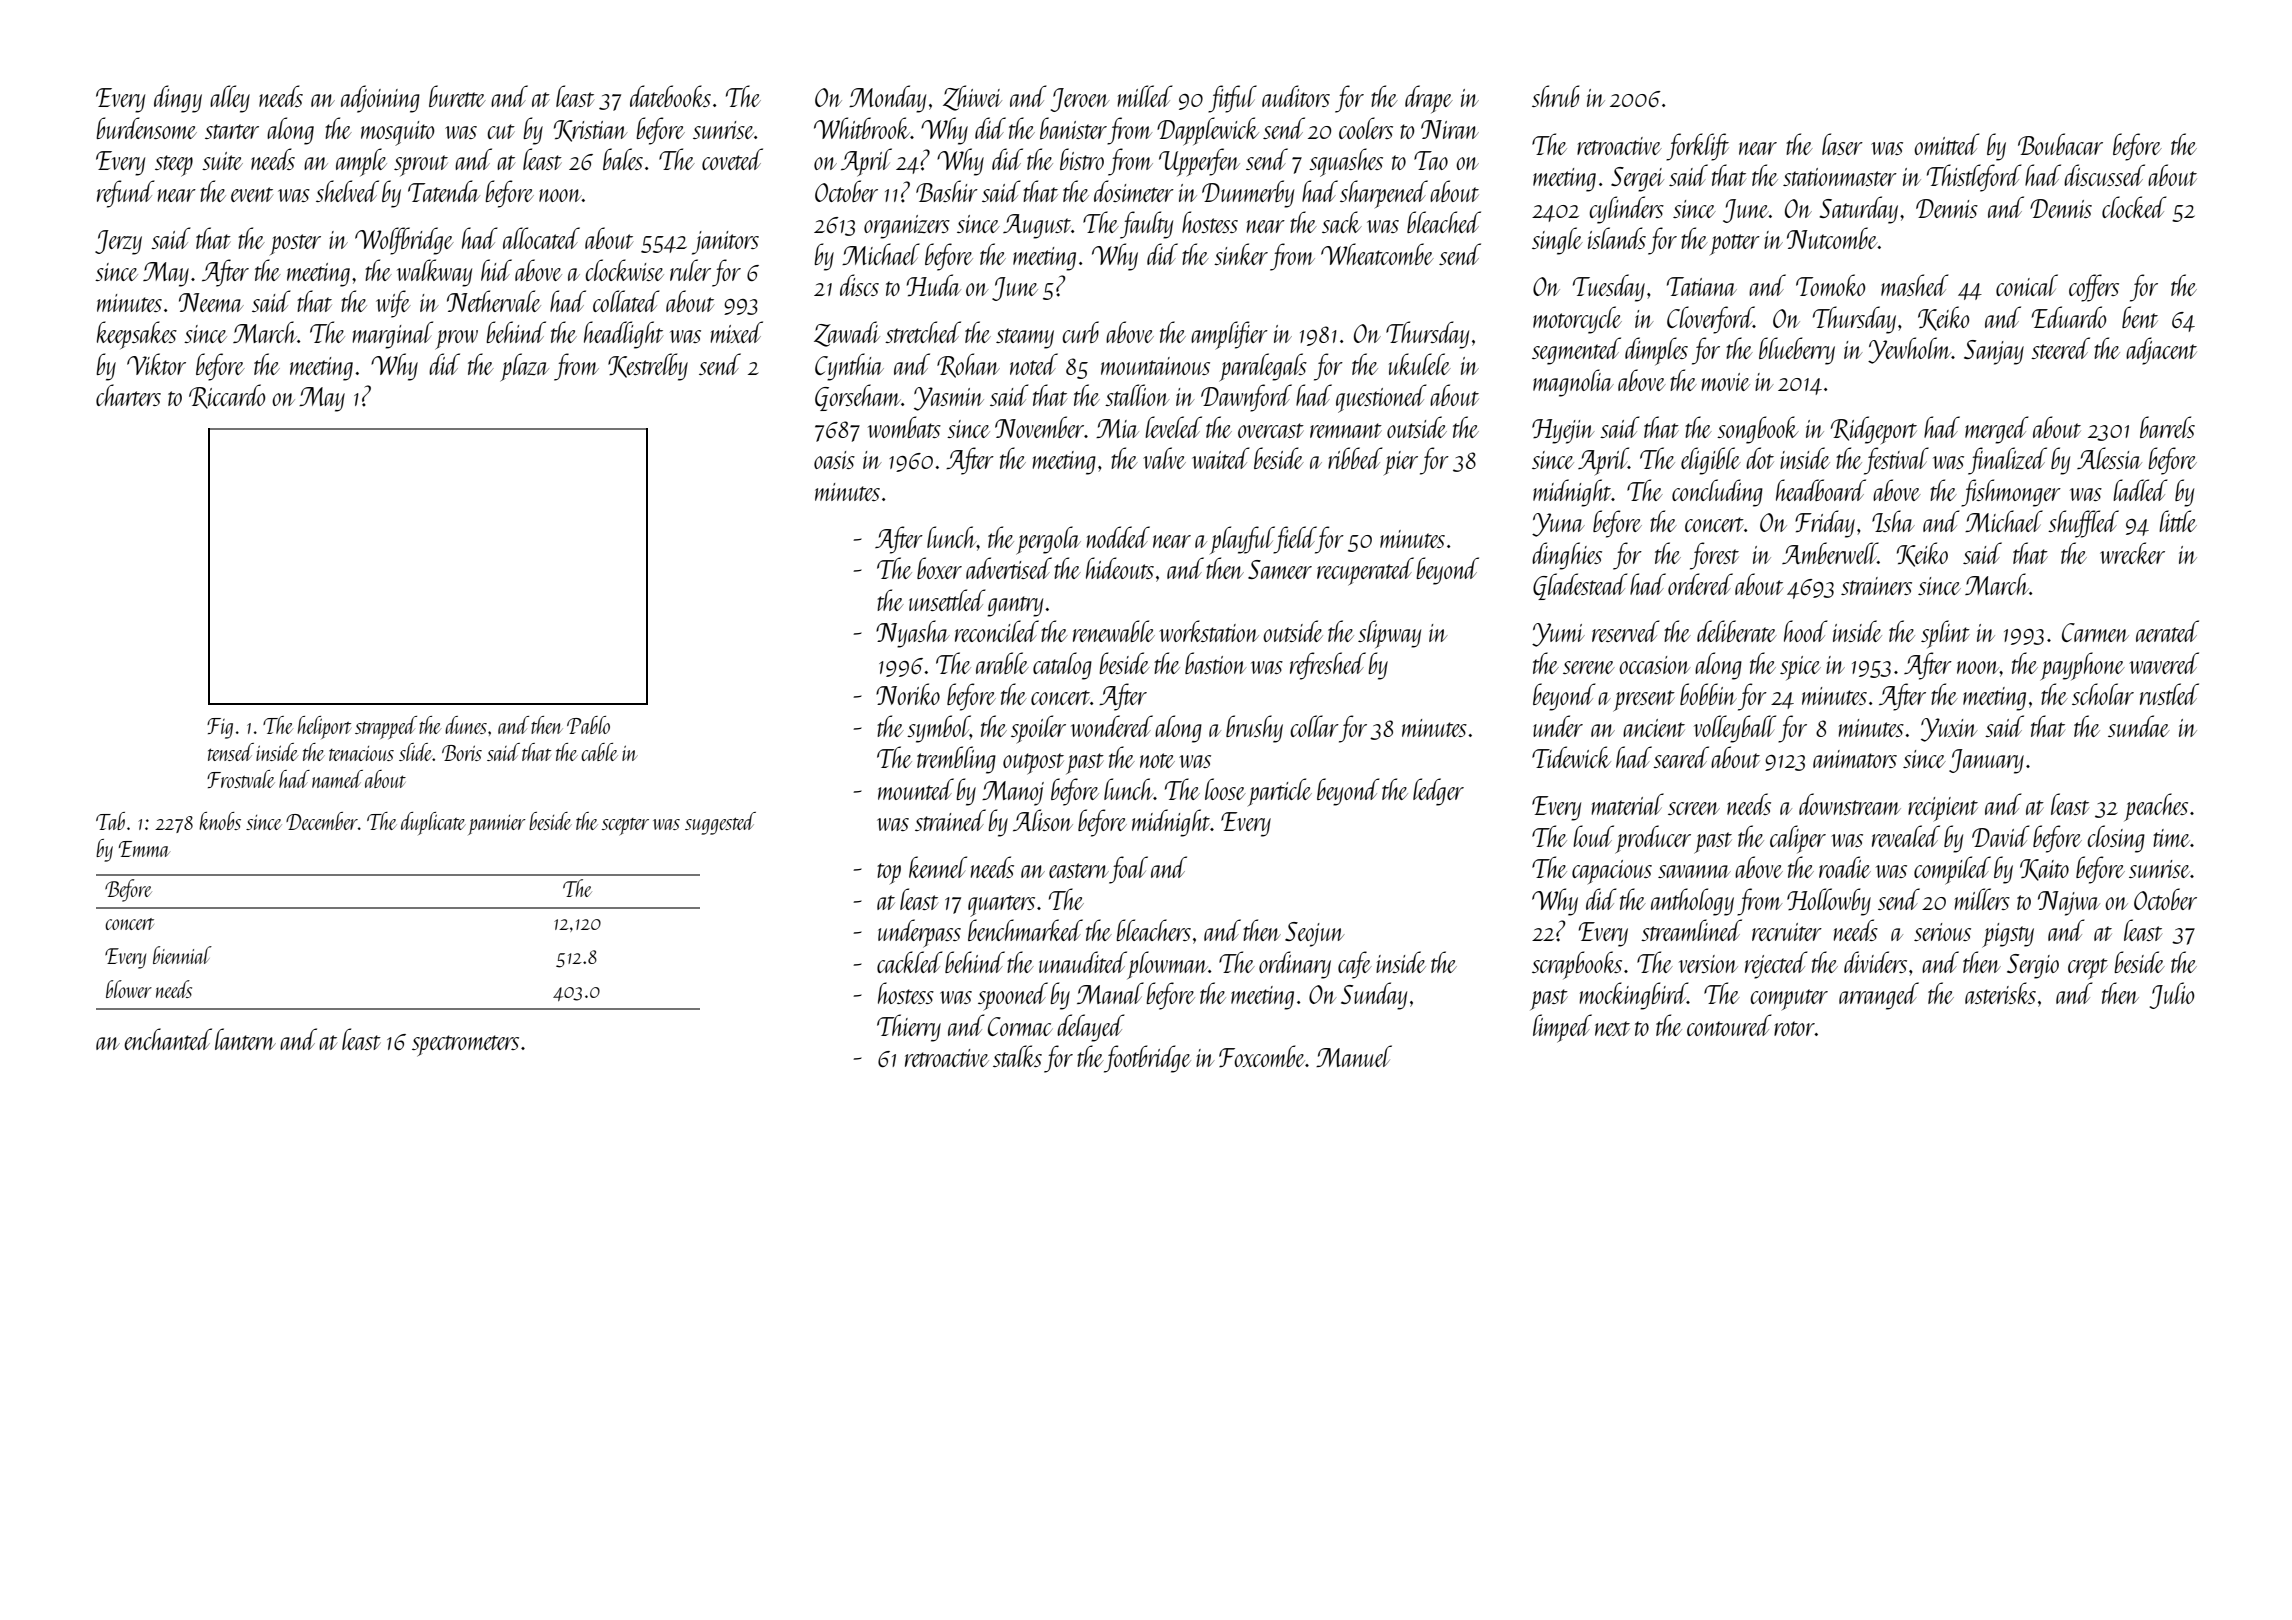 This page has height=1620, width=2292. Describe the element at coordinates (392, 335) in the page. I see `marginal` at that location.
